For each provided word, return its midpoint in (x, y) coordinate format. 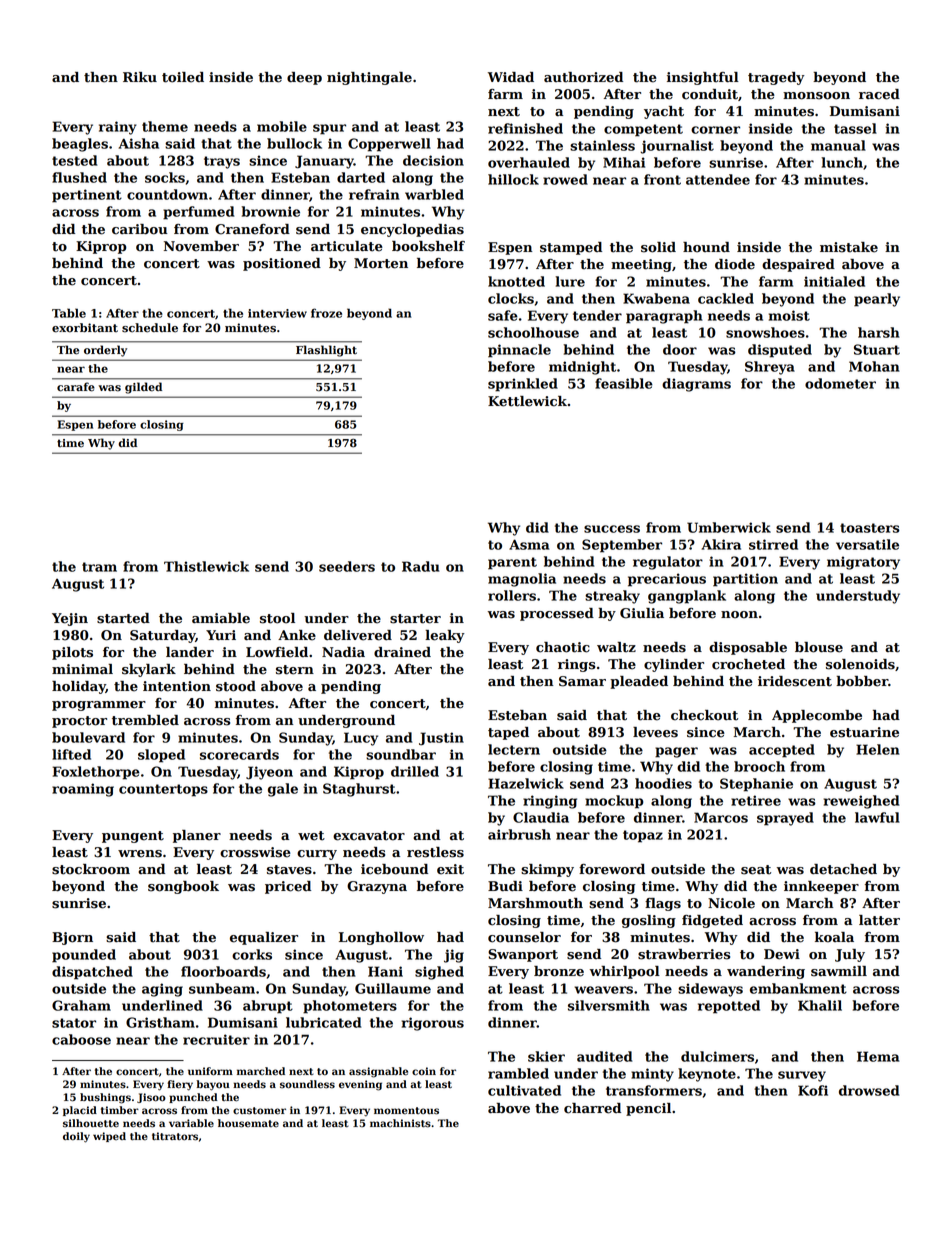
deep (304, 78)
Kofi (813, 1090)
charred (592, 1108)
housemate (248, 1123)
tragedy (776, 78)
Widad (511, 77)
